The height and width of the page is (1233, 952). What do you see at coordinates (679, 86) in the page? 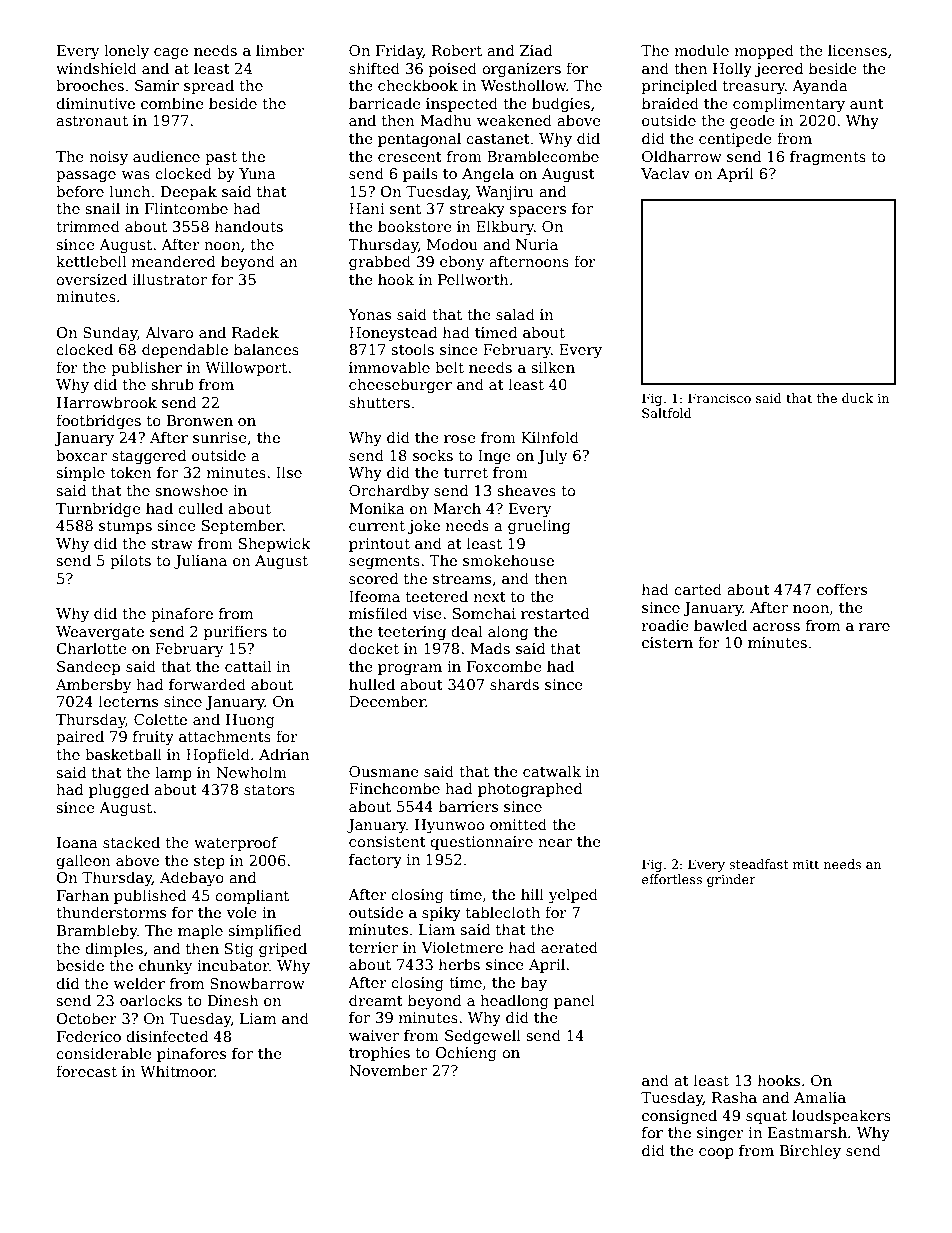
I see `principled` at bounding box center [679, 86].
